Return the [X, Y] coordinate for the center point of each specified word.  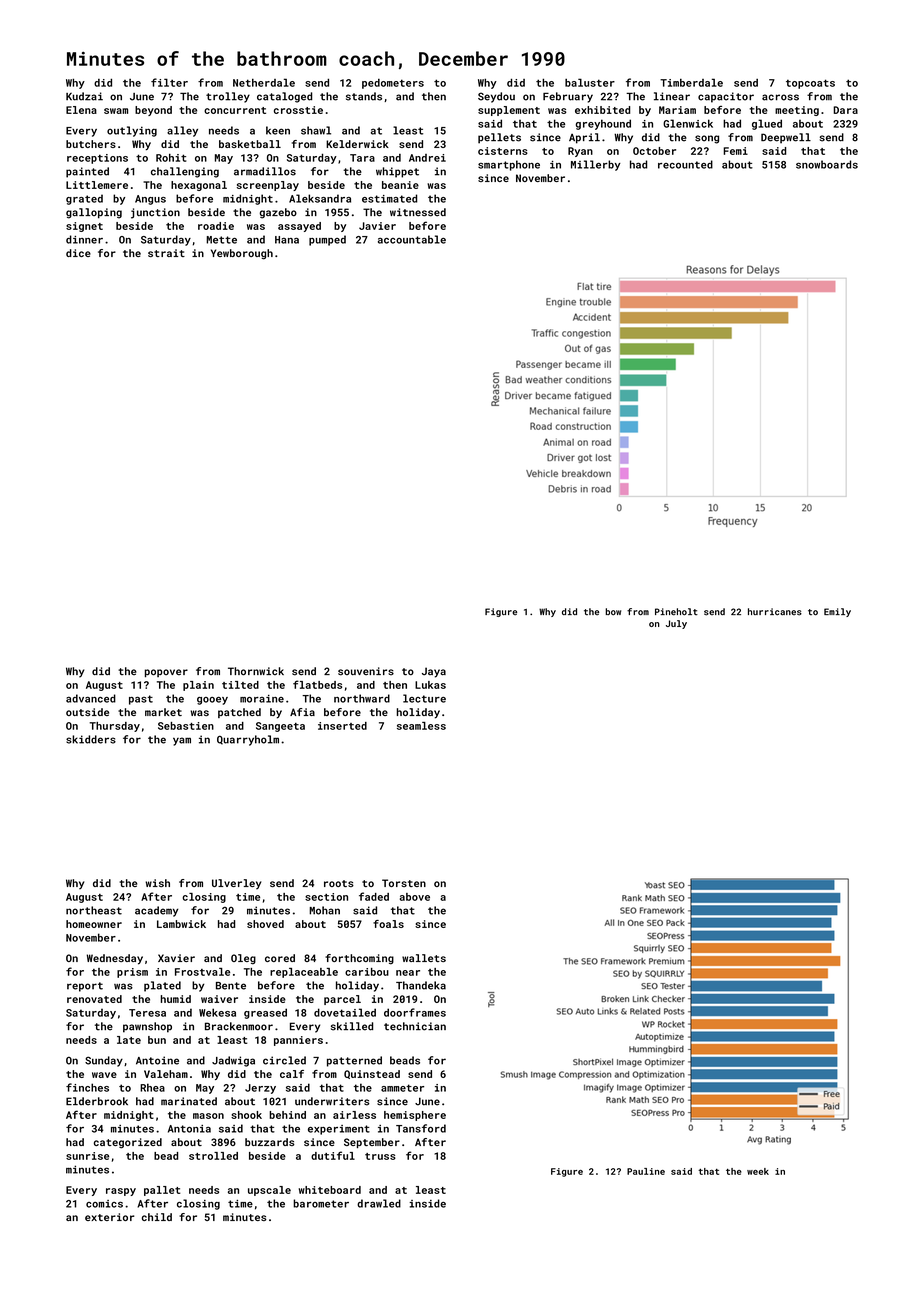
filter [169, 82]
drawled [379, 1203]
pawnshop [147, 1027]
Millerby [596, 165]
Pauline [646, 1171]
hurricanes [775, 612]
